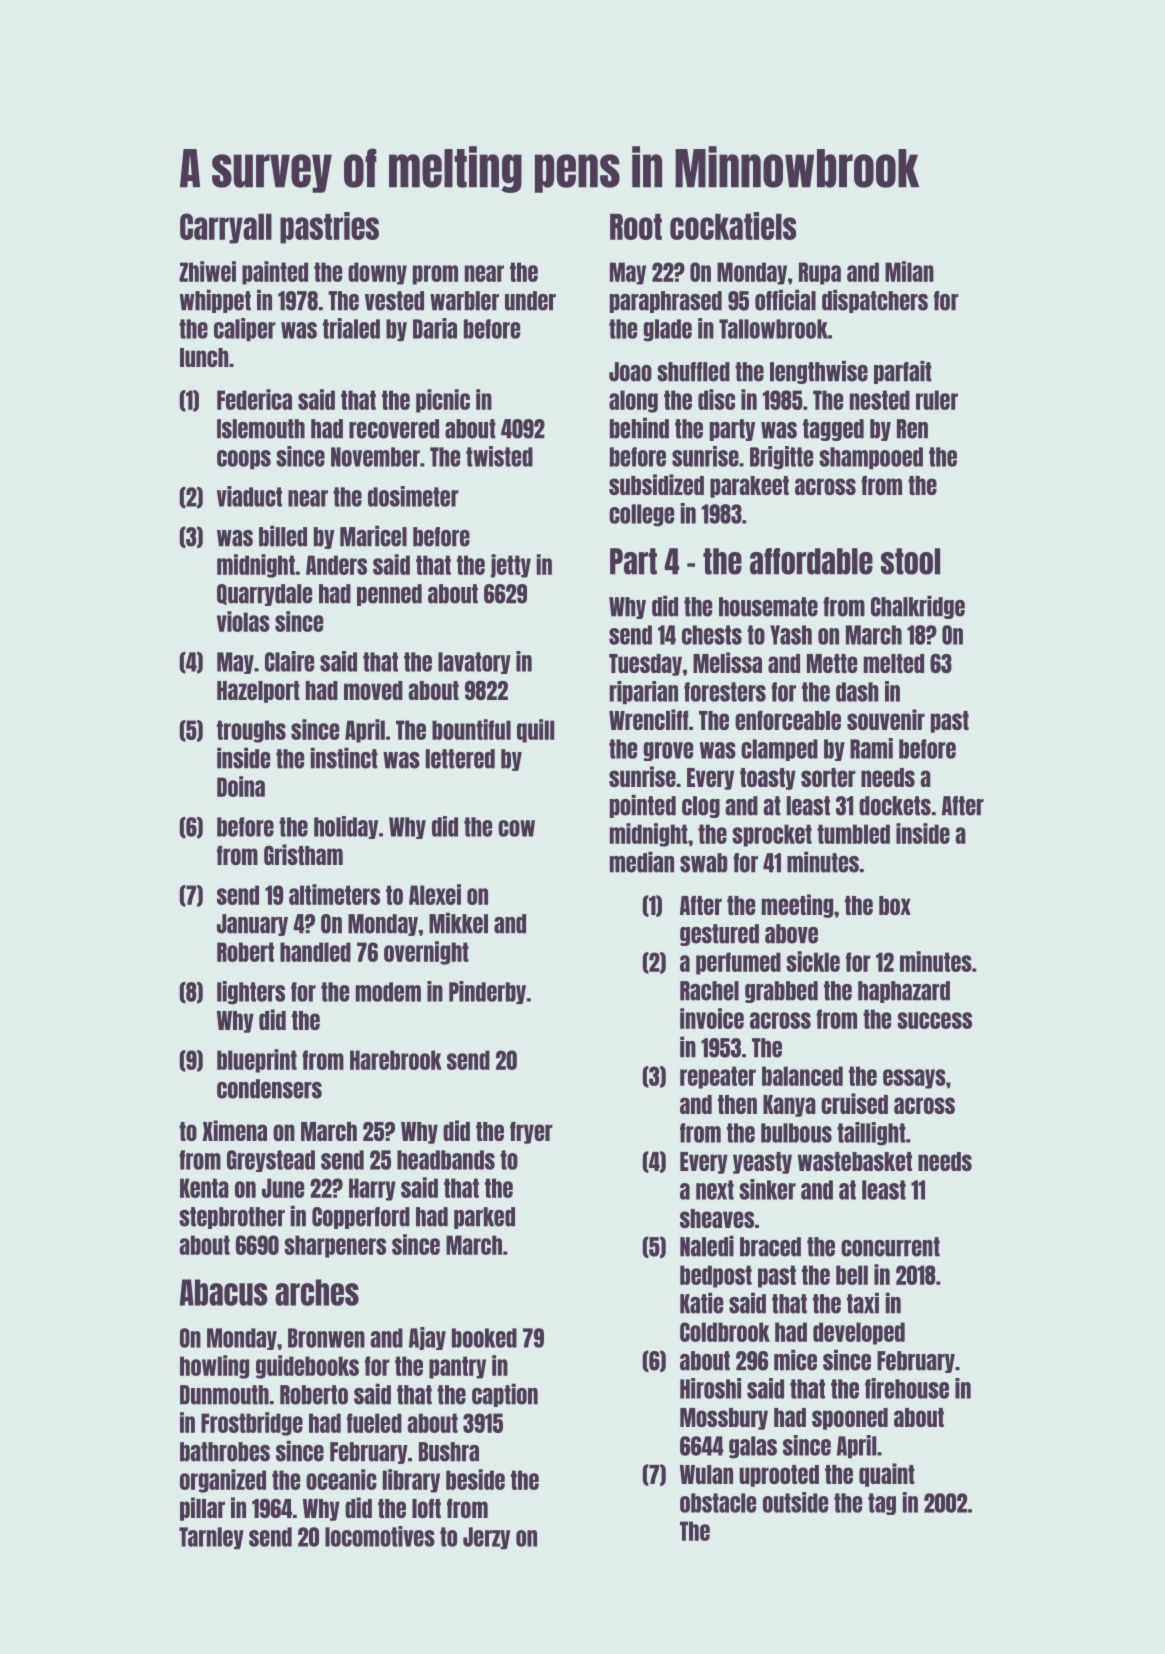 Image resolution: width=1165 pixels, height=1654 pixels. I want to click on handled, so click(315, 952).
